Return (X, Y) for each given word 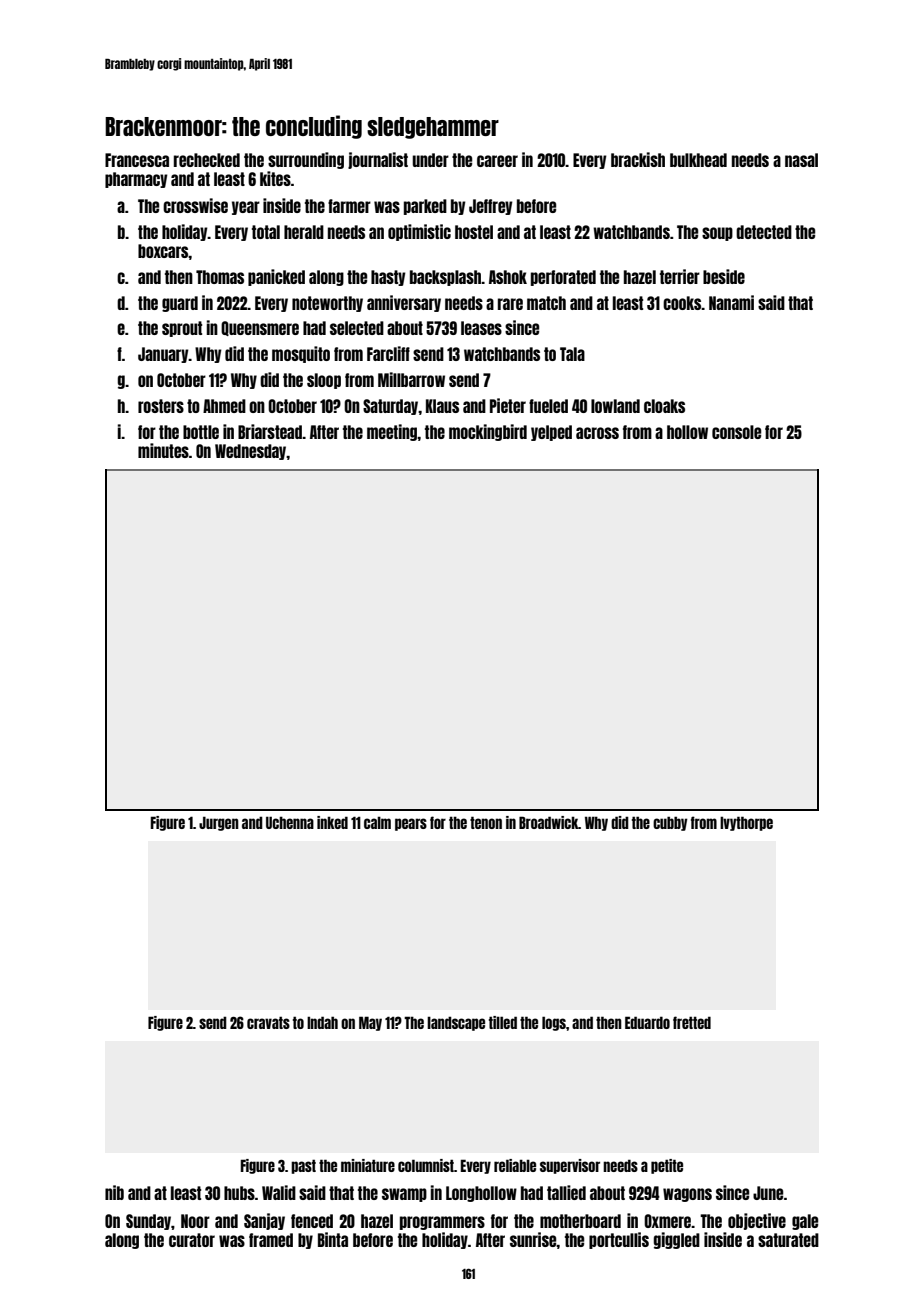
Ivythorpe (746, 823)
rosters (161, 406)
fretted (692, 1022)
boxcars (163, 251)
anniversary (404, 303)
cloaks (664, 406)
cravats (268, 1022)
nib (114, 1192)
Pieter (508, 405)
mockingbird (488, 432)
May (370, 1023)
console (736, 432)
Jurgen (219, 823)
